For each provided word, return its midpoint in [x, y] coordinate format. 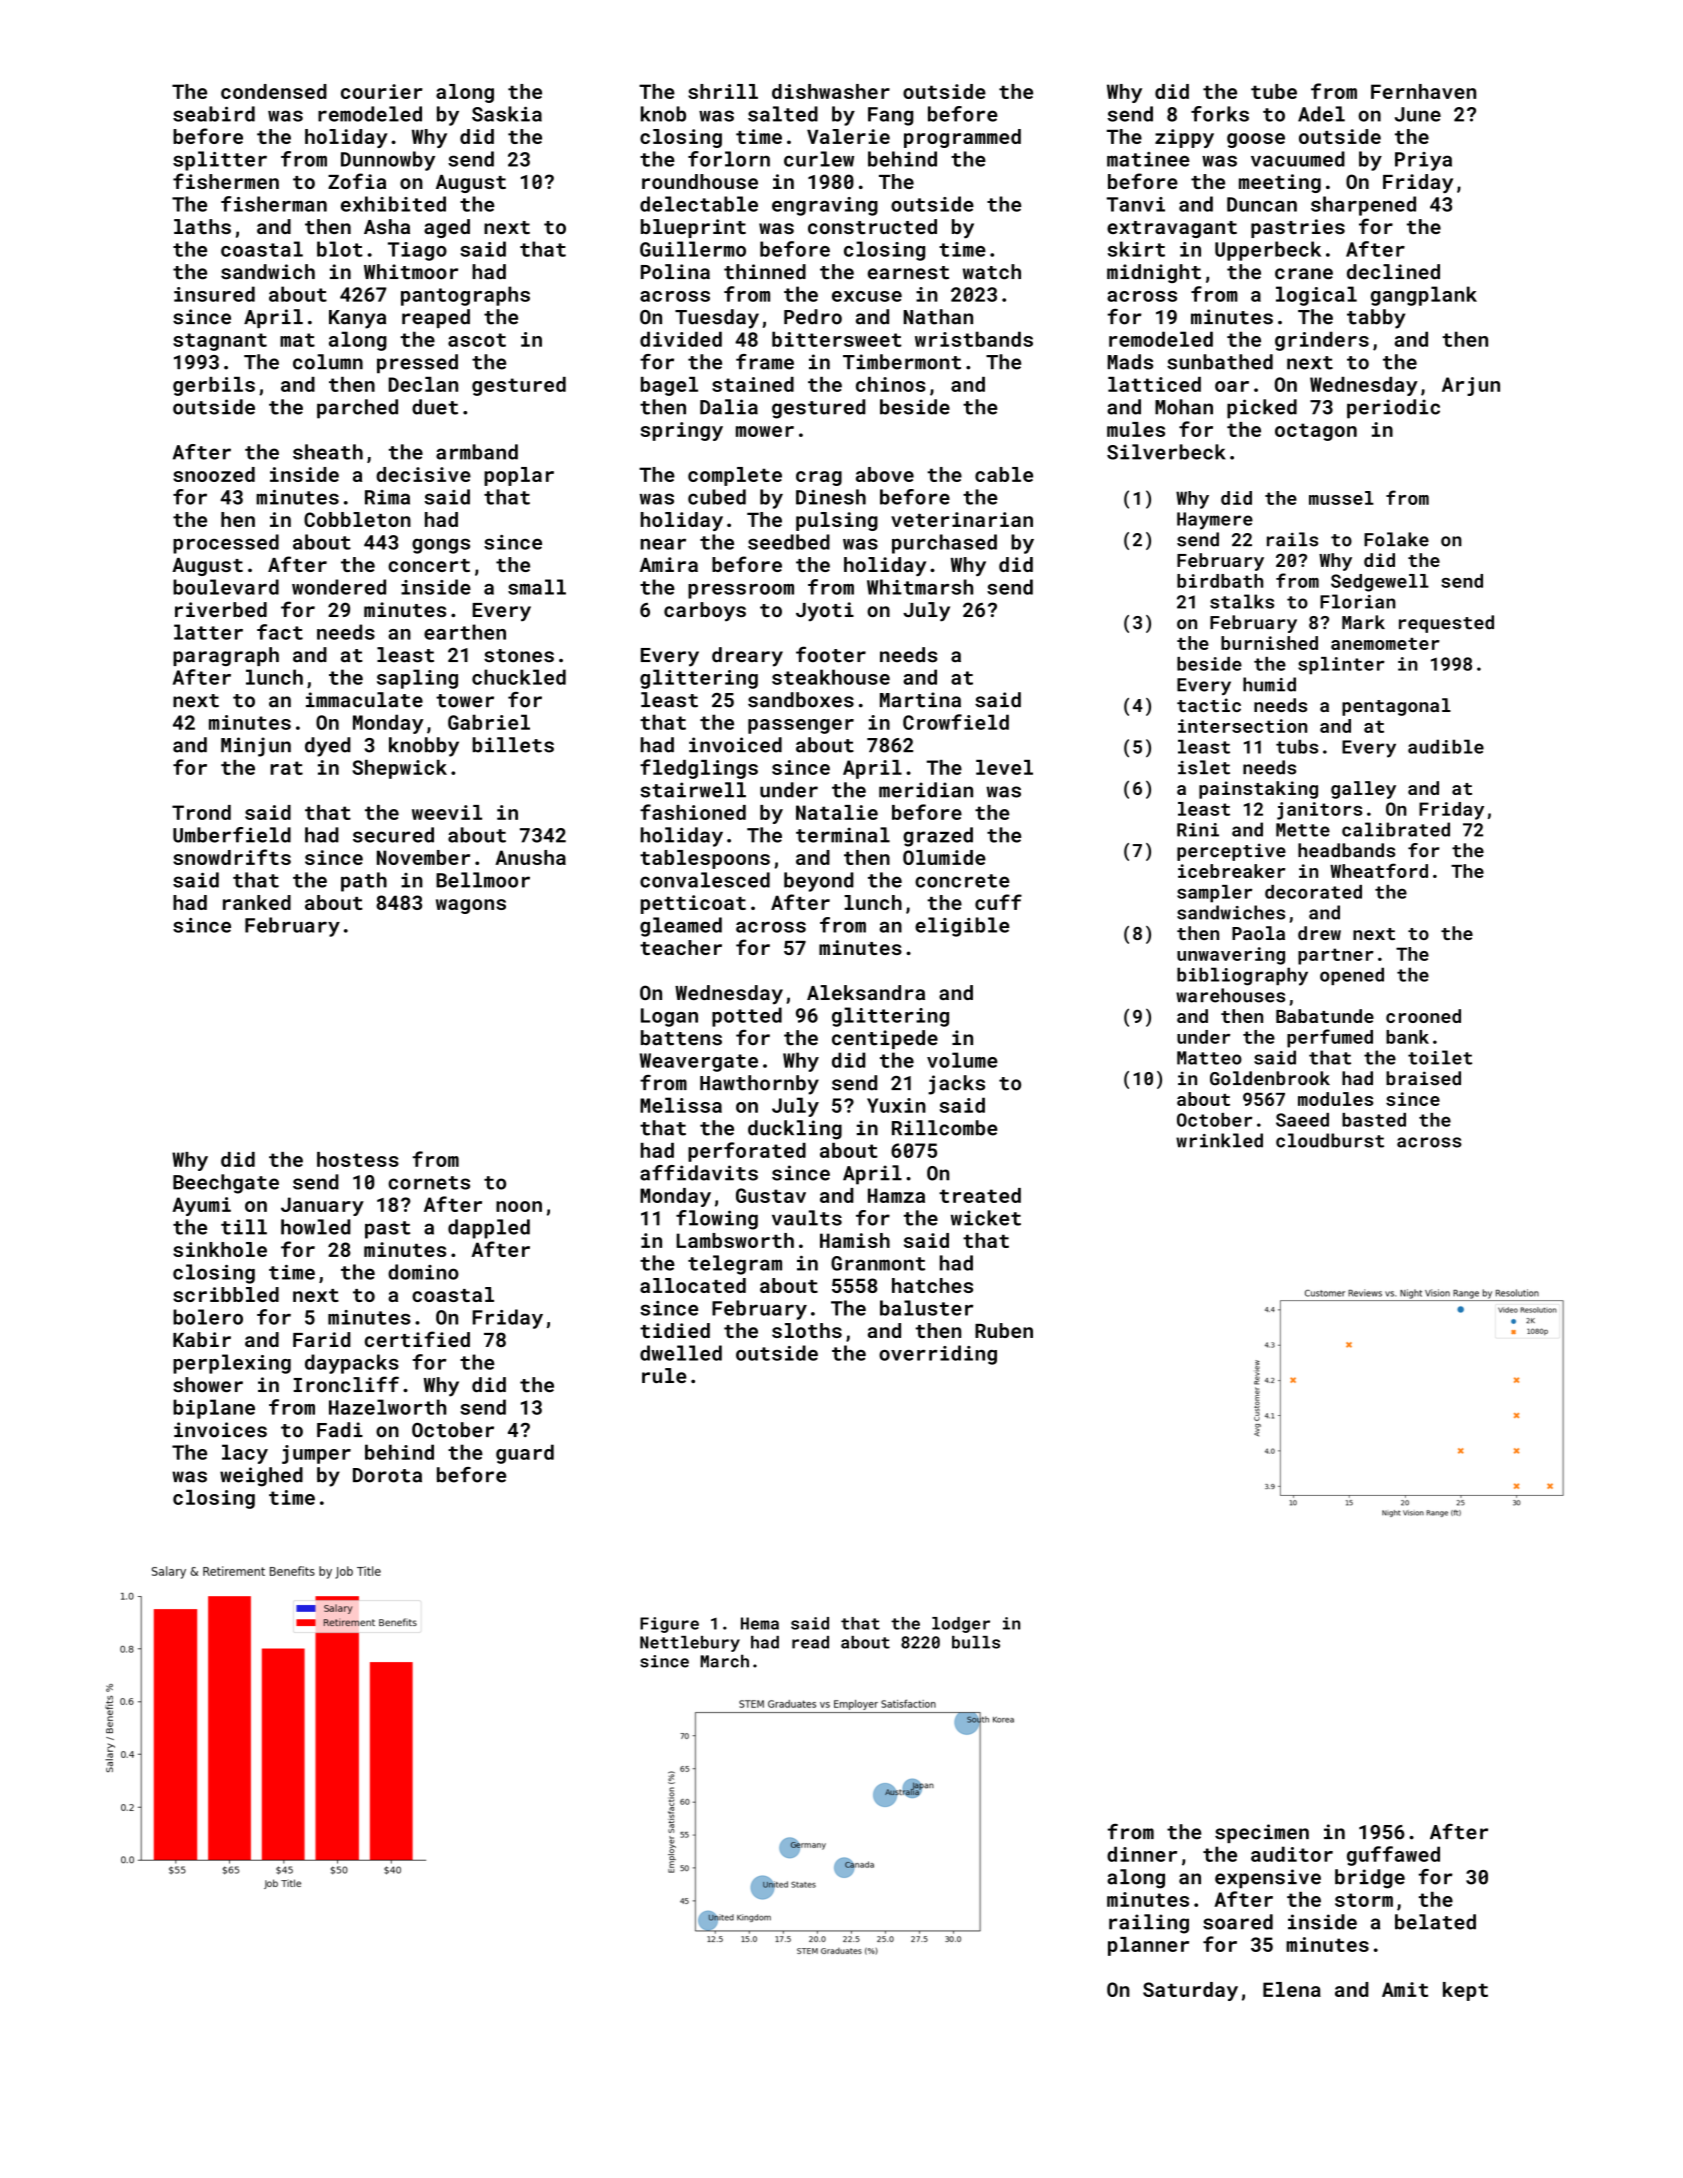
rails [1292, 539]
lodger [961, 1625]
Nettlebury [690, 1644]
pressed [417, 364]
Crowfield [956, 722]
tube [1274, 91]
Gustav [771, 1195]
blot [340, 249]
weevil [447, 812]
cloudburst [1330, 1140]
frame [765, 362]
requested [1446, 624]
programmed [962, 138]
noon [519, 1206]
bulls [976, 1642]
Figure [669, 1625]
